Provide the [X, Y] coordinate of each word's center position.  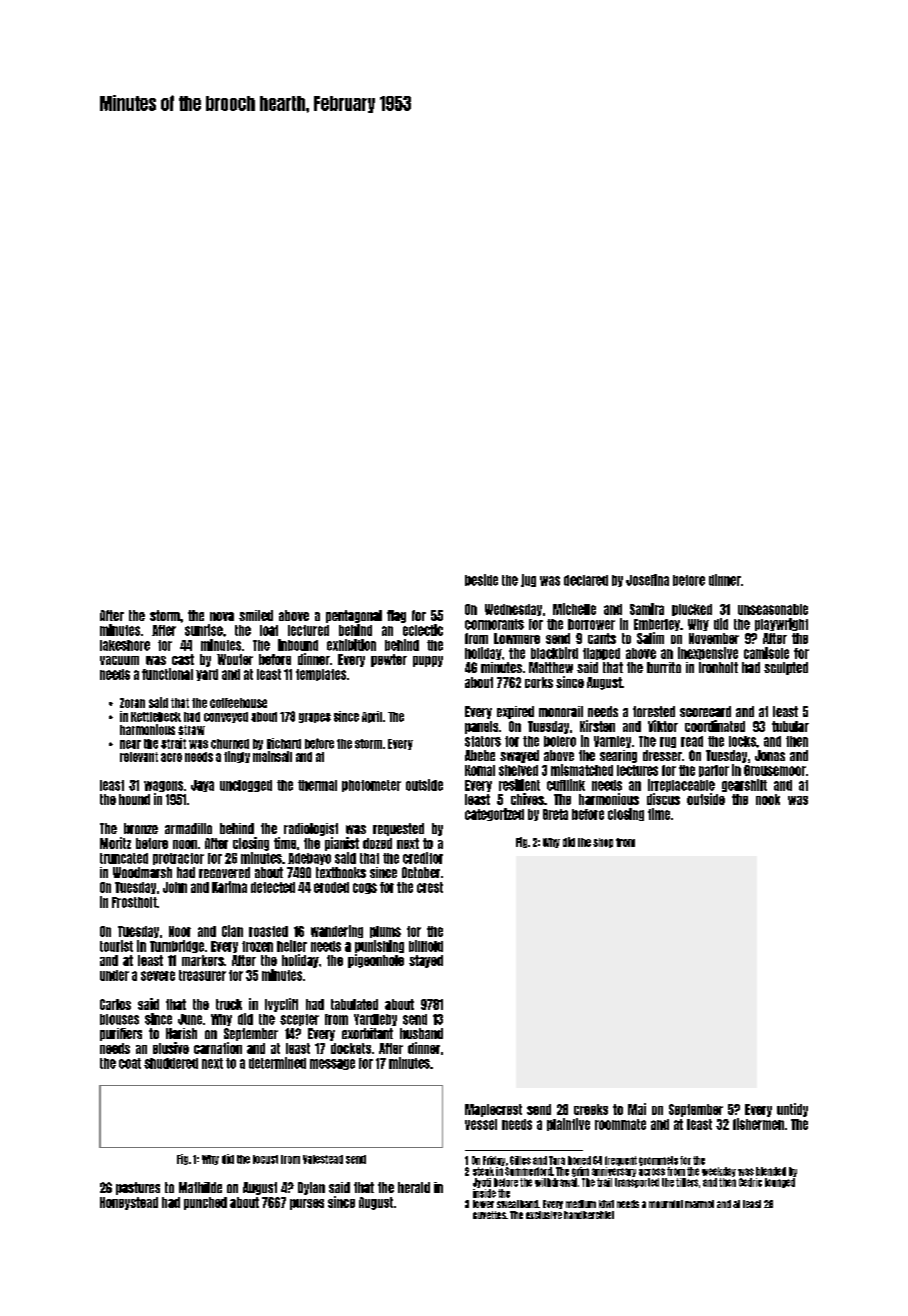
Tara [557, 1160]
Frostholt [134, 902]
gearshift [744, 785]
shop [603, 843]
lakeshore [125, 645]
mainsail [272, 756]
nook [768, 799]
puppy [428, 661]
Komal [480, 770]
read [692, 741]
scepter [299, 1020]
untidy [792, 1110]
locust [265, 1159]
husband [421, 1033]
